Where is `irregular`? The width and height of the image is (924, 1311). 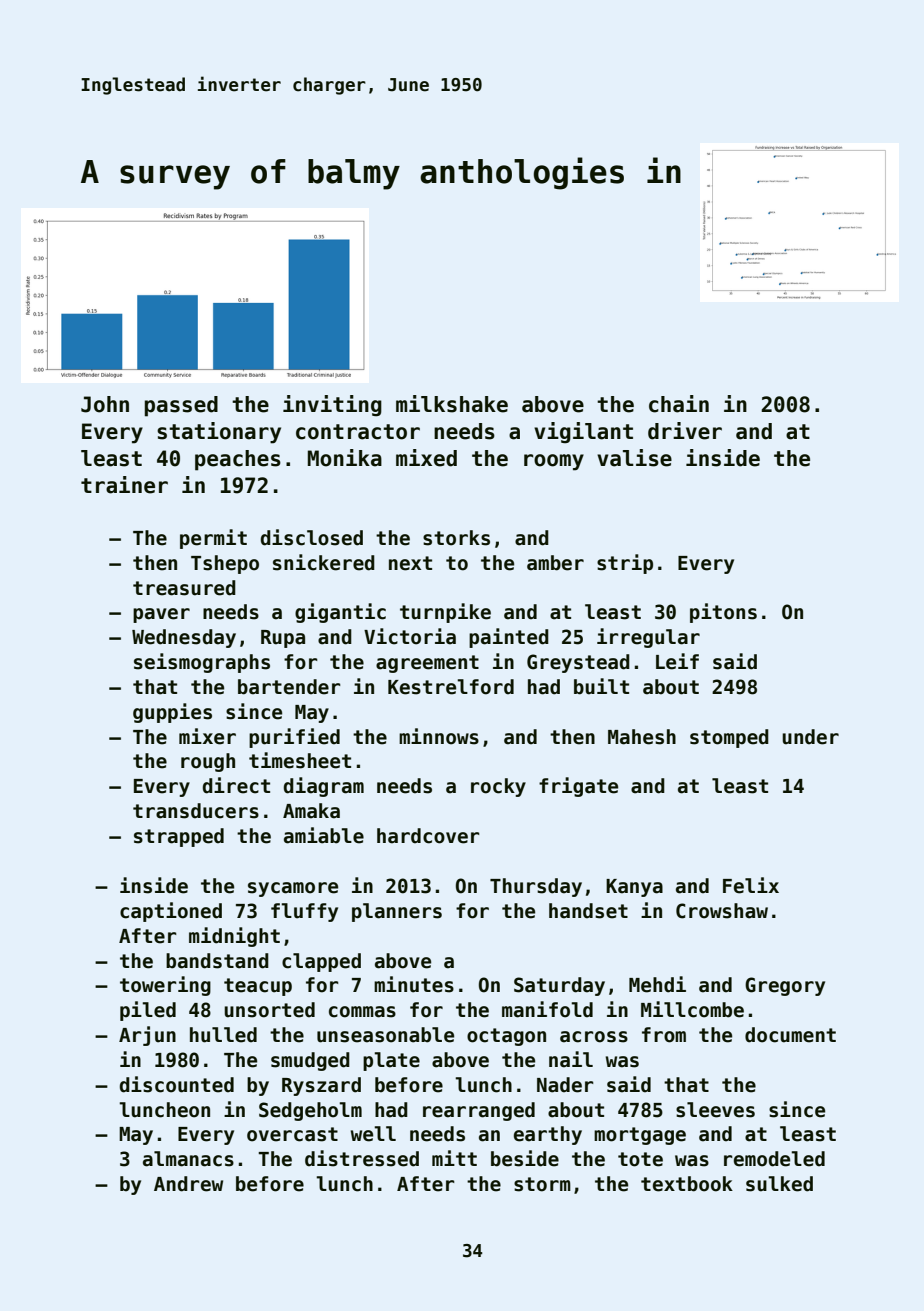
irregular is located at coordinates (648, 638).
